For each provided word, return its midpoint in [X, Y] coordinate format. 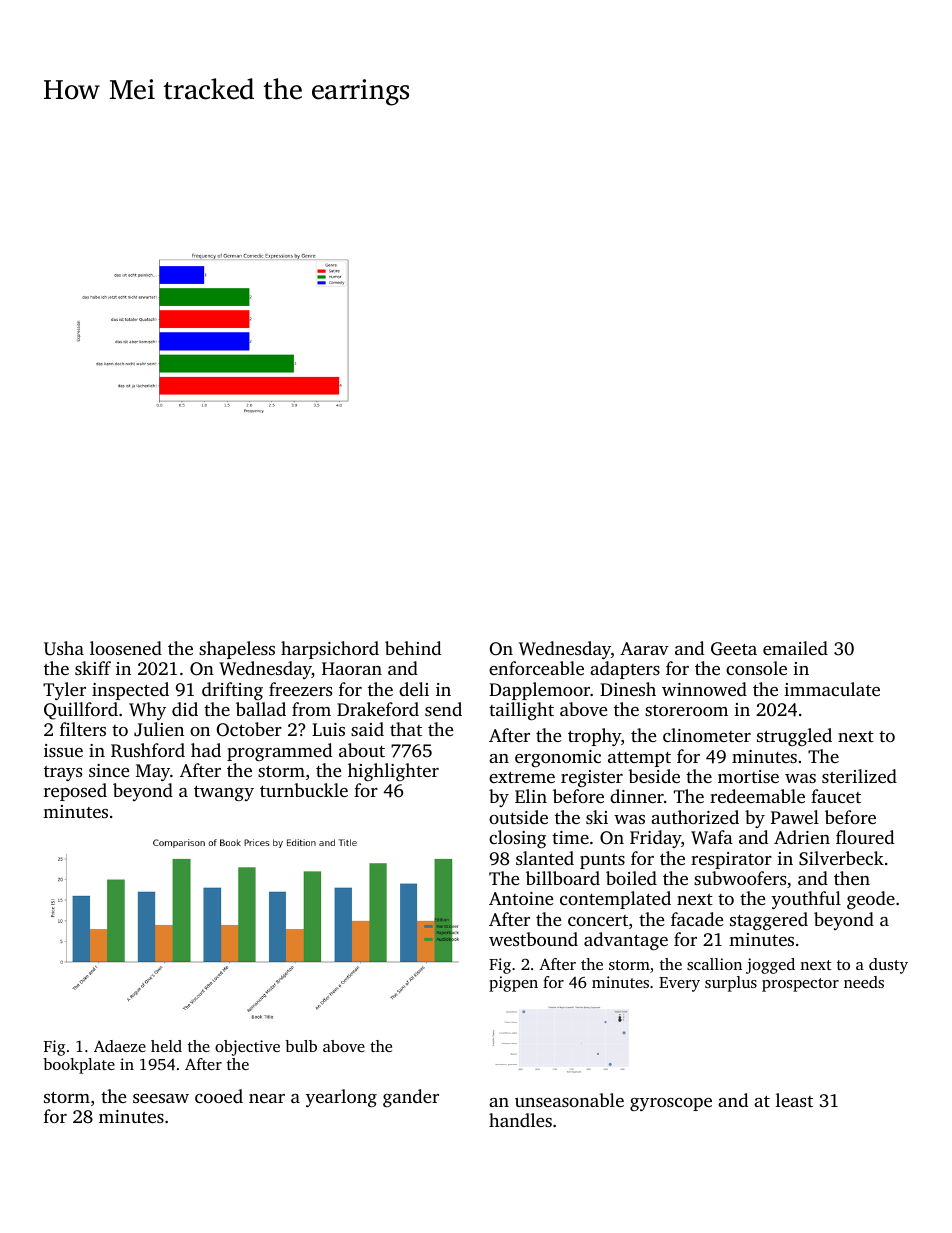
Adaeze [120, 1046]
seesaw [161, 1098]
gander [411, 1098]
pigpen [513, 984]
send [443, 709]
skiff [93, 668]
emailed [795, 648]
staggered [769, 921]
